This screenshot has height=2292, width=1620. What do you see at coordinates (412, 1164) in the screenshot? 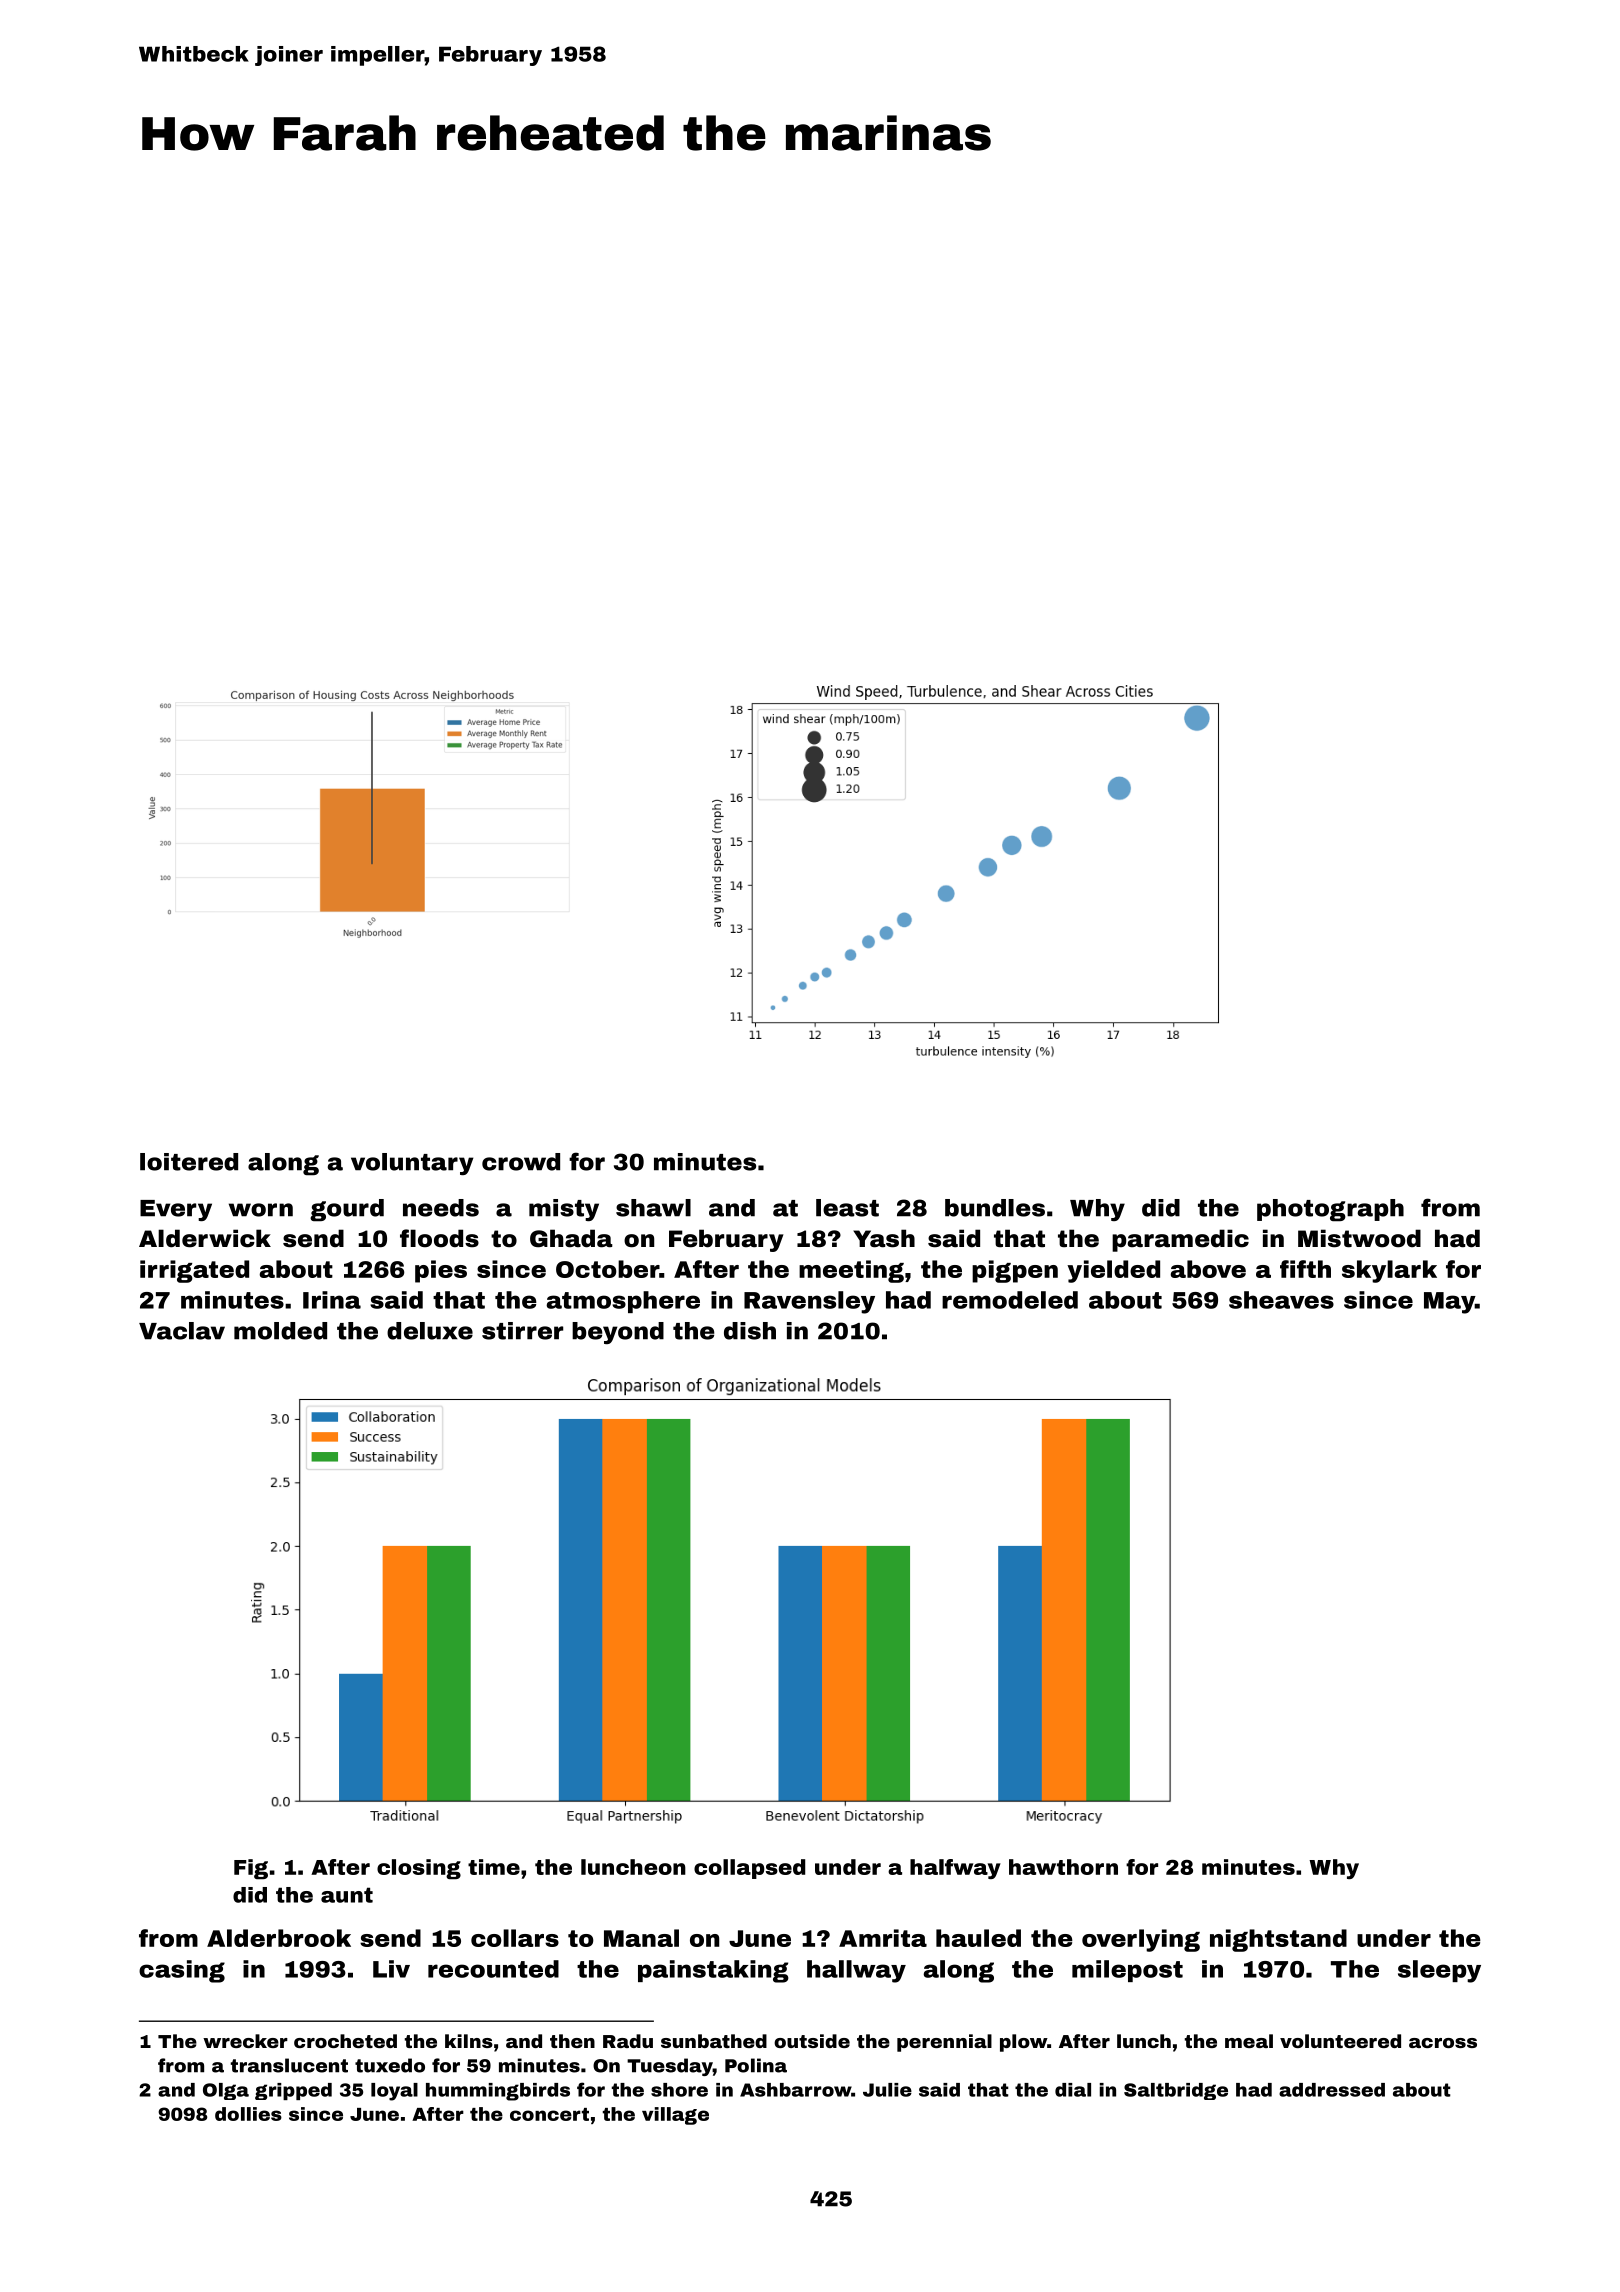
I see `voluntary` at bounding box center [412, 1164].
